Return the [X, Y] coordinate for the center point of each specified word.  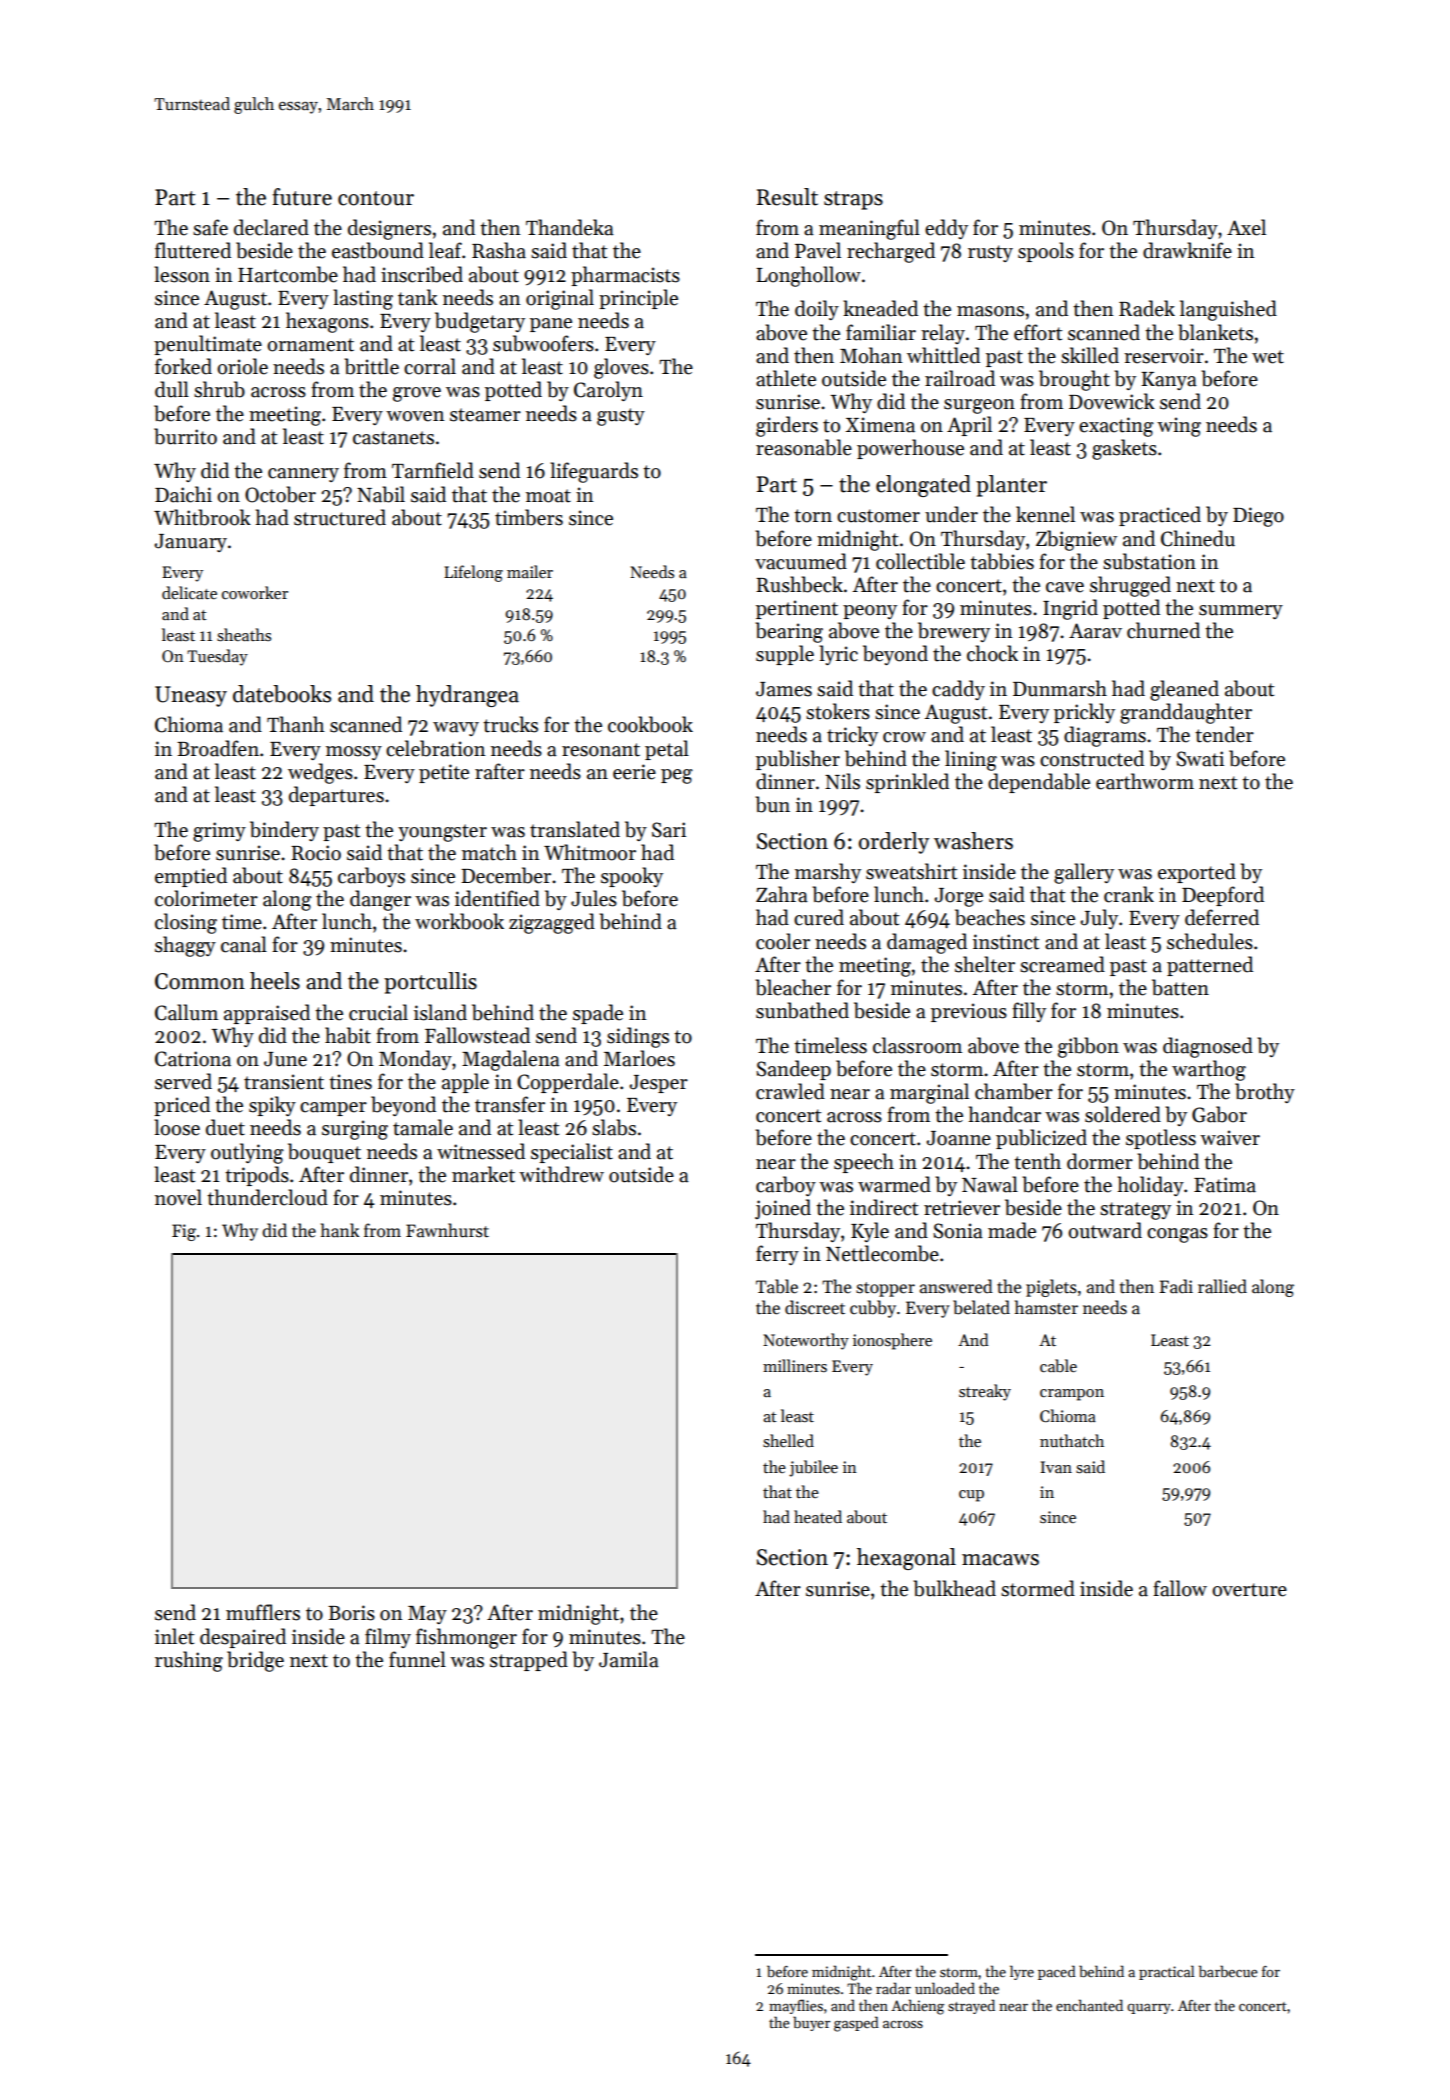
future [302, 197]
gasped [856, 2024]
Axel [1246, 227]
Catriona [193, 1059]
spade [598, 1014]
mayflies [796, 2006]
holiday [1151, 1186]
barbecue [1228, 1971]
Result [787, 197]
